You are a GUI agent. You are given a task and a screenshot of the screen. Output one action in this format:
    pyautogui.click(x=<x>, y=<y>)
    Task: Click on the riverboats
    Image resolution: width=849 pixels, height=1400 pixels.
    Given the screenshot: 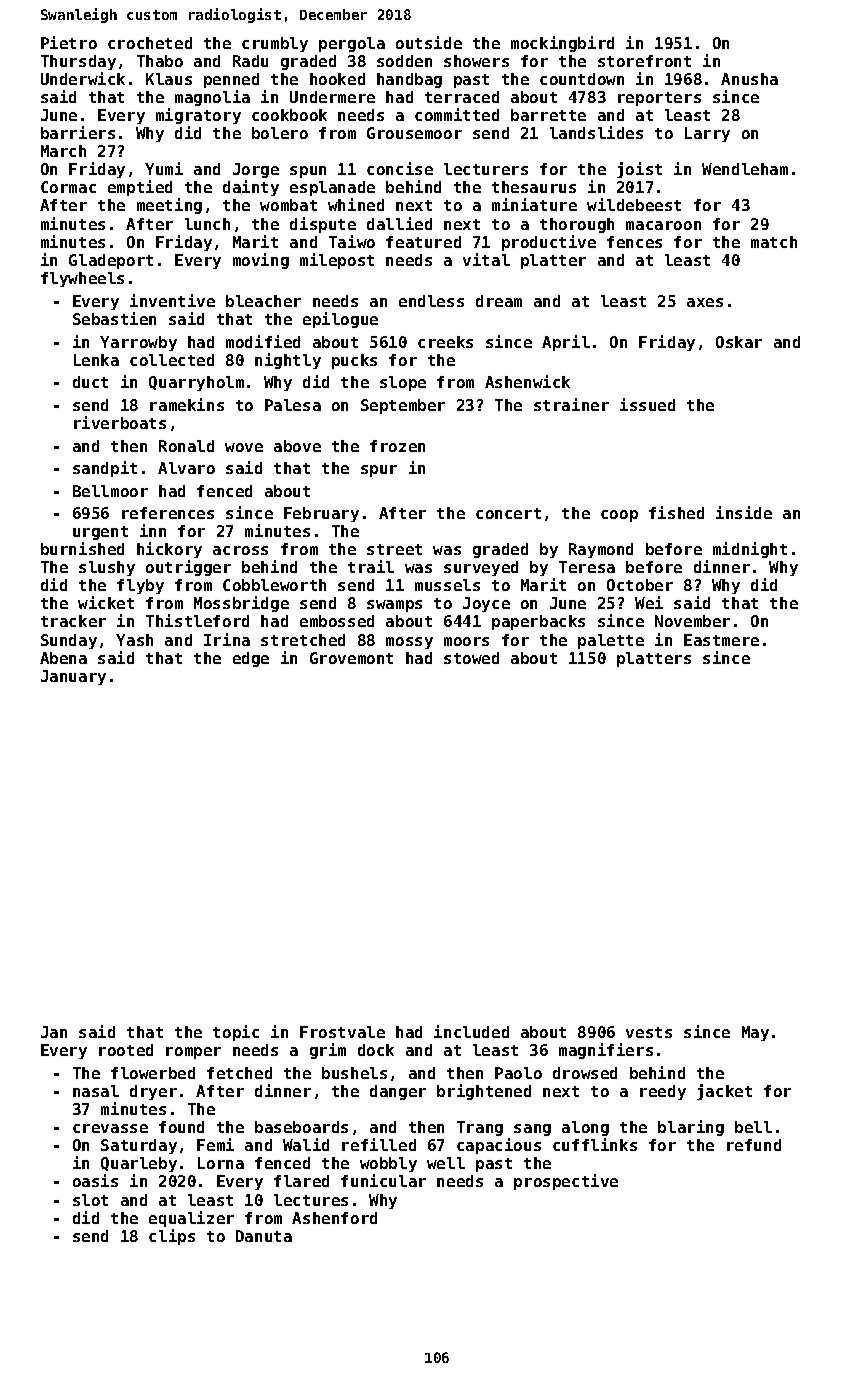 What is the action you would take?
    pyautogui.click(x=120, y=422)
